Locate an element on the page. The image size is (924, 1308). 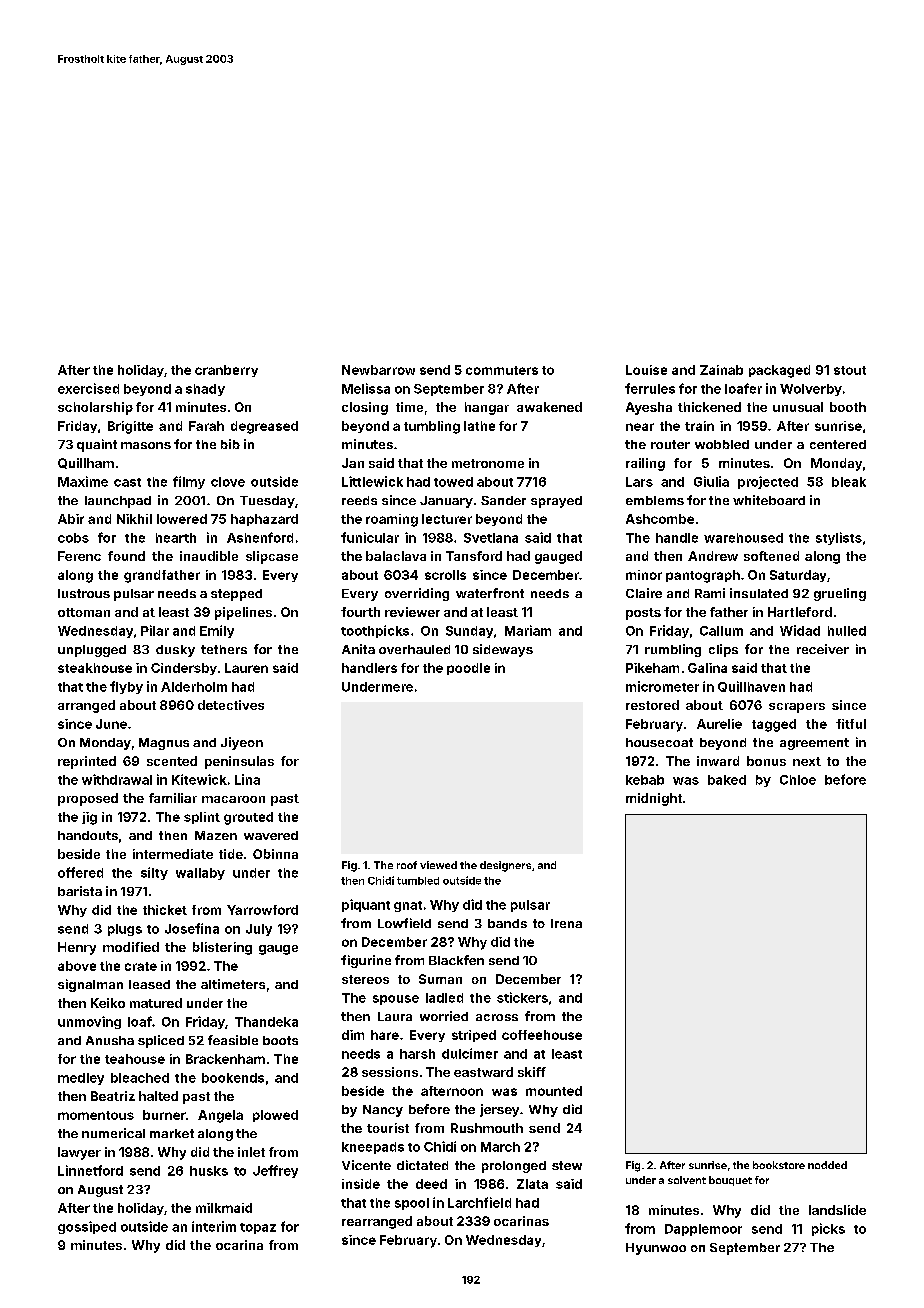
stout is located at coordinates (850, 370).
